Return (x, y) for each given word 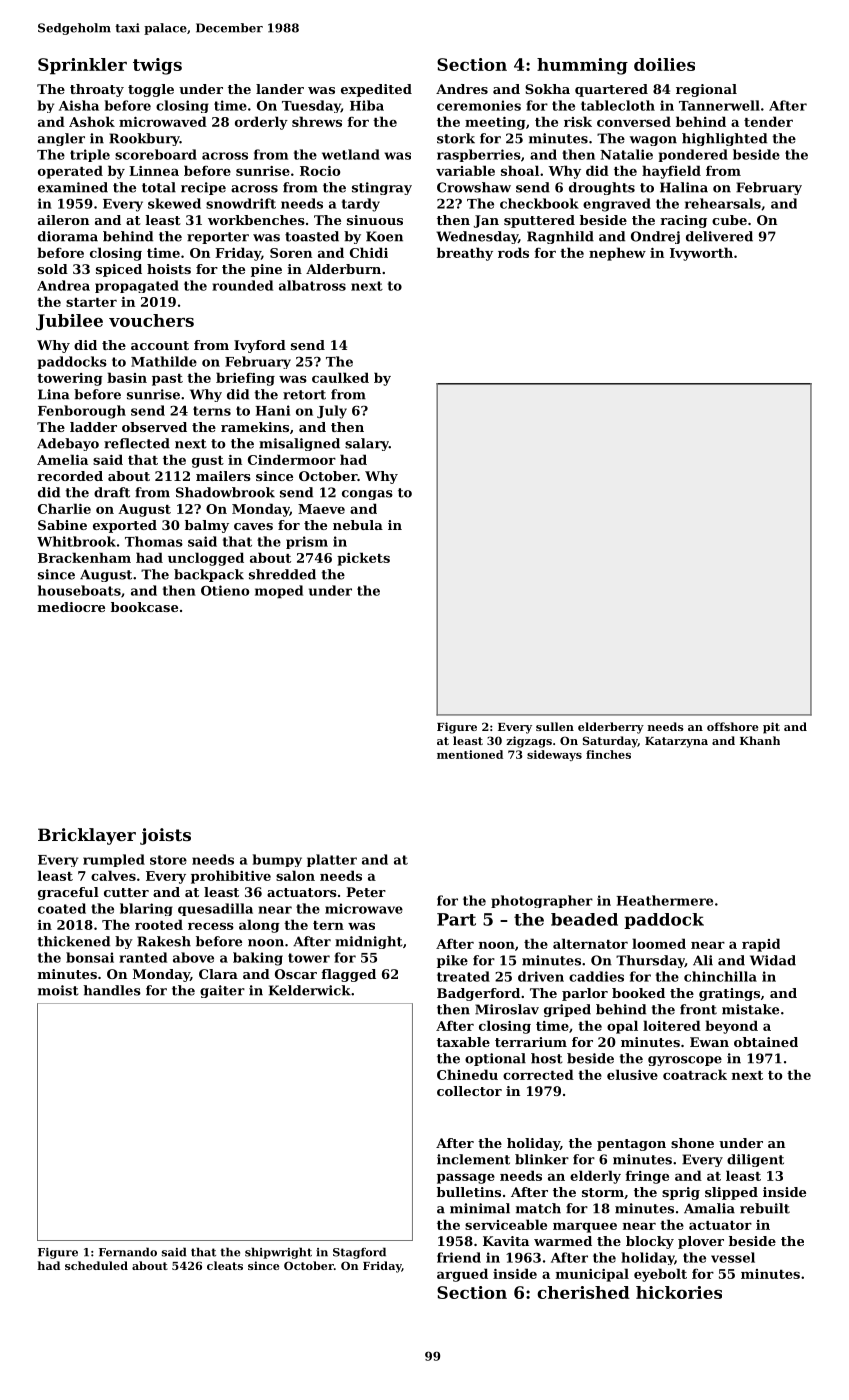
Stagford (359, 1253)
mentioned (470, 754)
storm (603, 1192)
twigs (157, 66)
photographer (542, 901)
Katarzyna (676, 742)
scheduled (96, 1265)
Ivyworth (701, 254)
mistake (750, 1009)
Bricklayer (87, 836)
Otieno (225, 590)
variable (465, 170)
